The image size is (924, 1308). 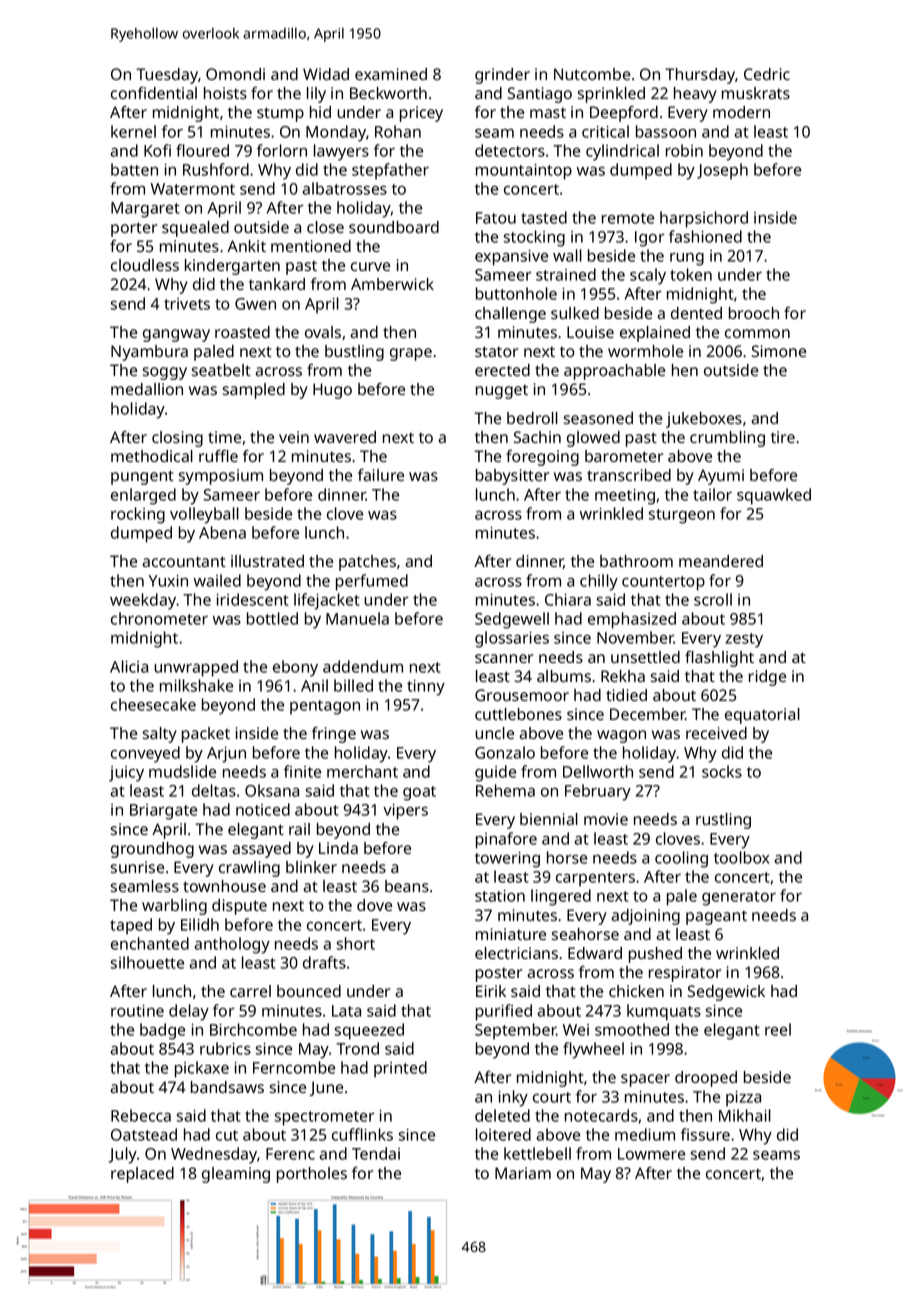 I want to click on countertop, so click(x=663, y=583).
